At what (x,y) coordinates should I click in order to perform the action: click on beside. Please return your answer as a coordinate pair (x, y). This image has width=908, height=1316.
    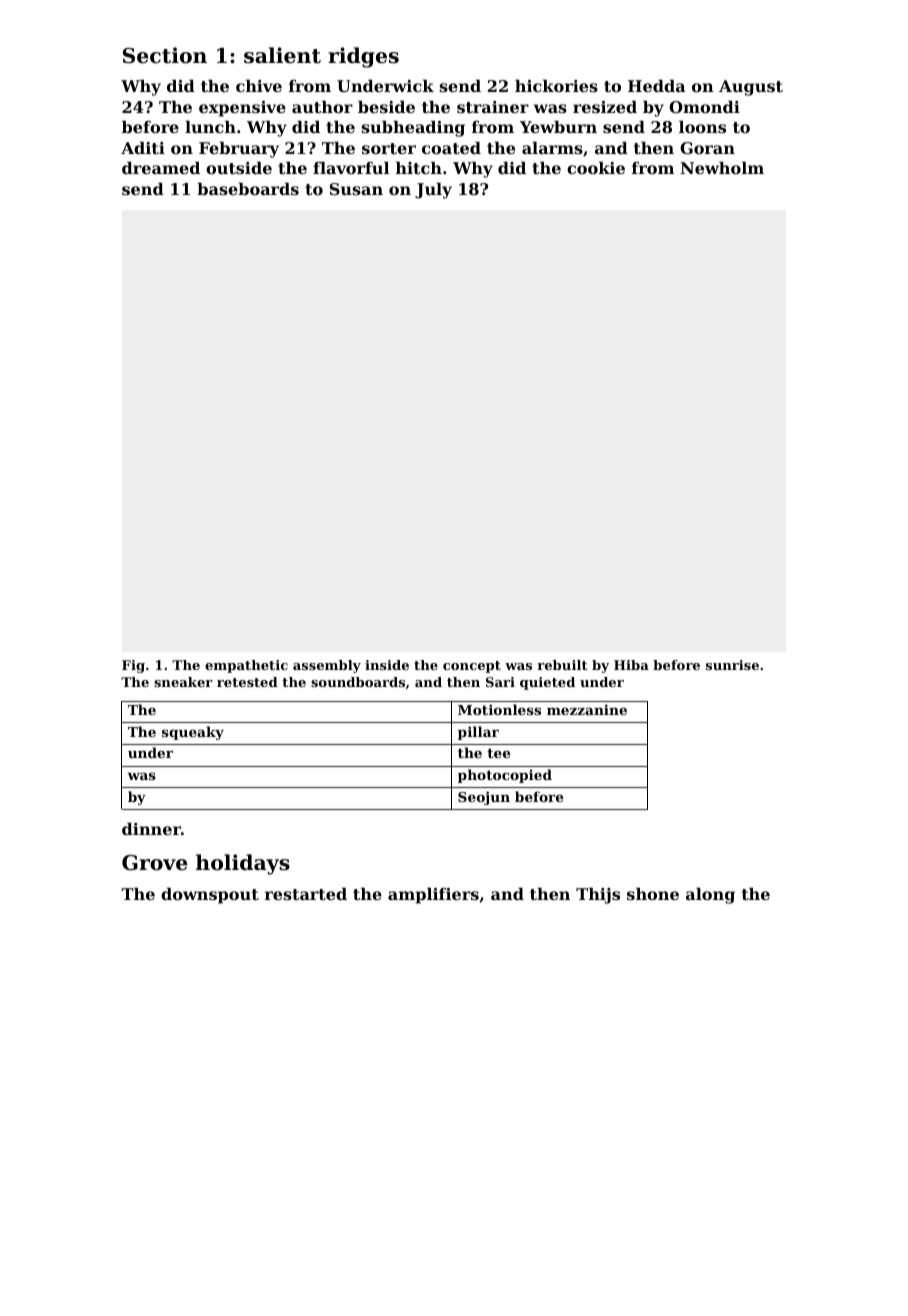
    Looking at the image, I should click on (386, 107).
